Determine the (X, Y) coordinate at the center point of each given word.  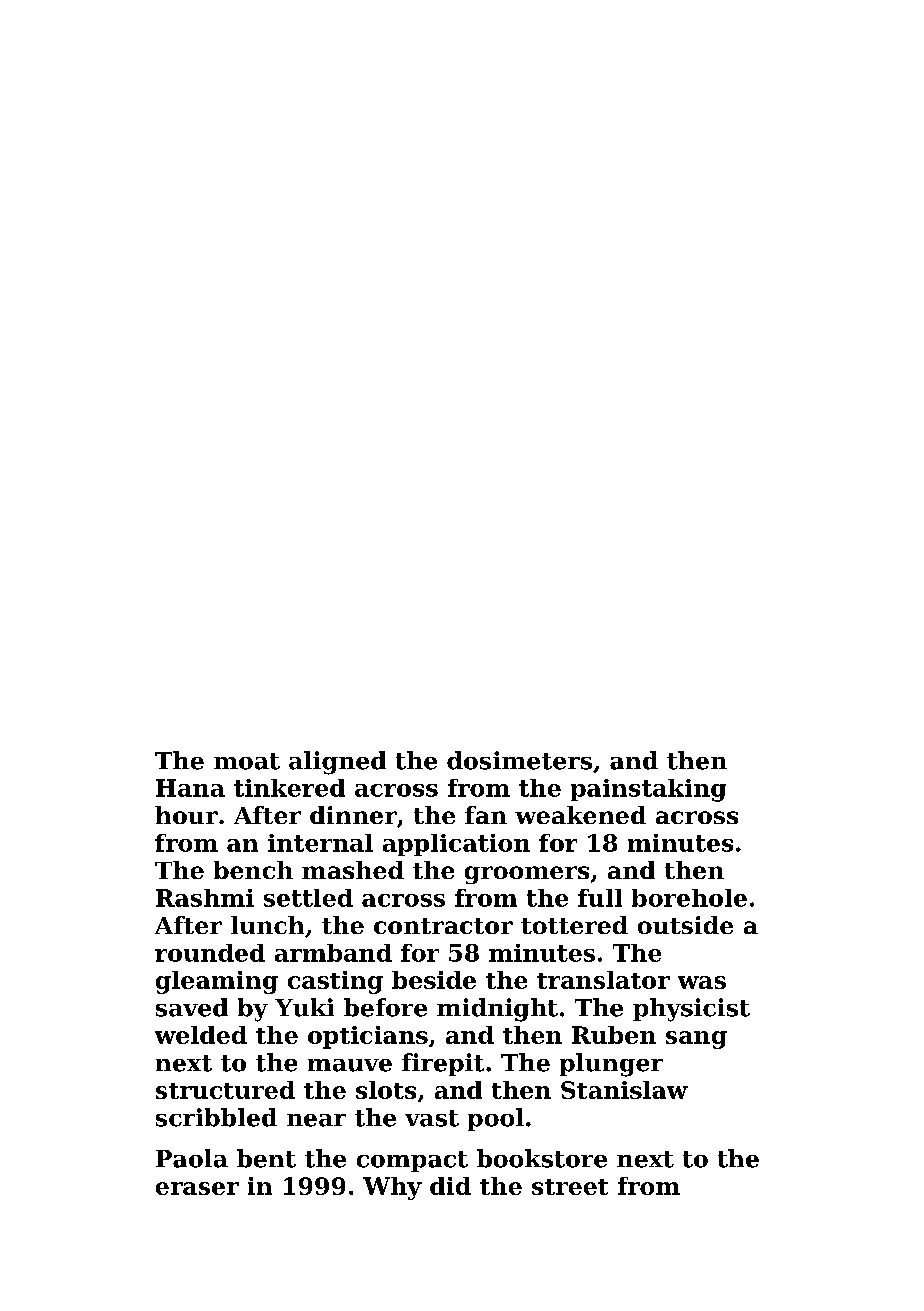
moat (247, 761)
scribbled (216, 1117)
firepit (443, 1064)
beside (434, 980)
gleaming (217, 982)
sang (696, 1040)
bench (253, 870)
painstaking (648, 790)
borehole (689, 898)
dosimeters (519, 760)
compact (412, 1161)
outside (685, 925)
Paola (192, 1158)
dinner (353, 815)
